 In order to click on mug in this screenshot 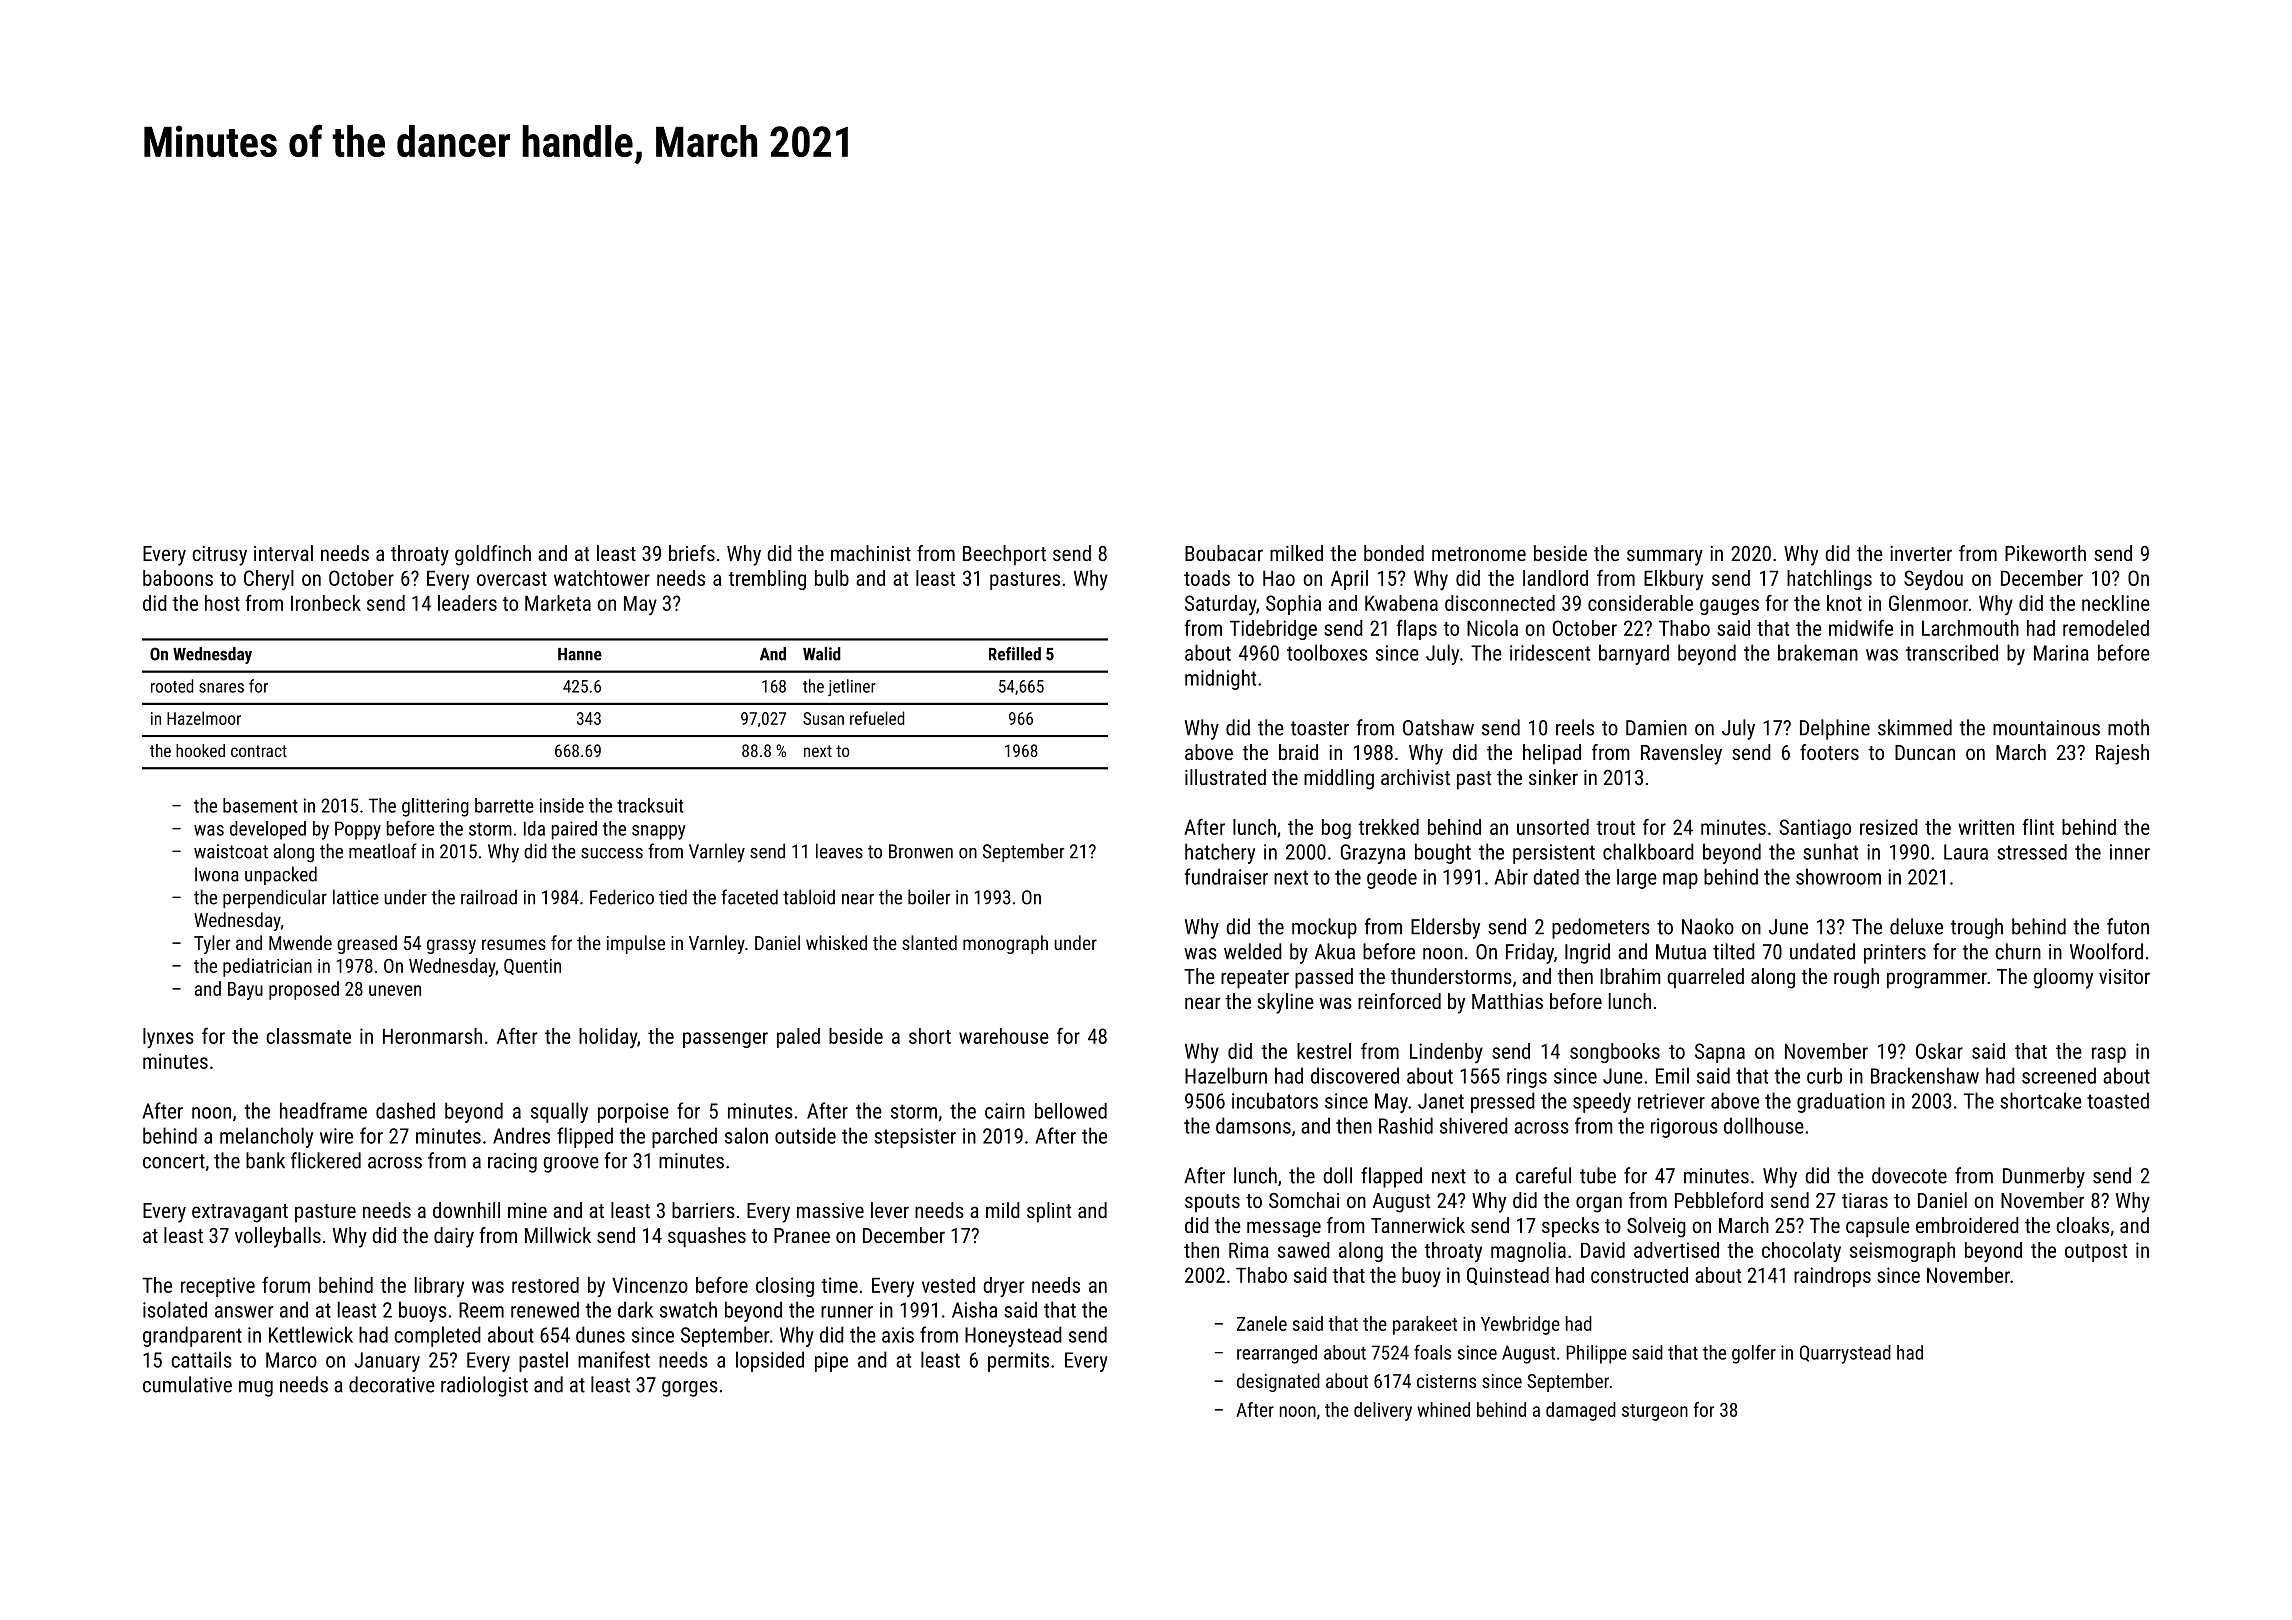, I will do `click(256, 1389)`.
